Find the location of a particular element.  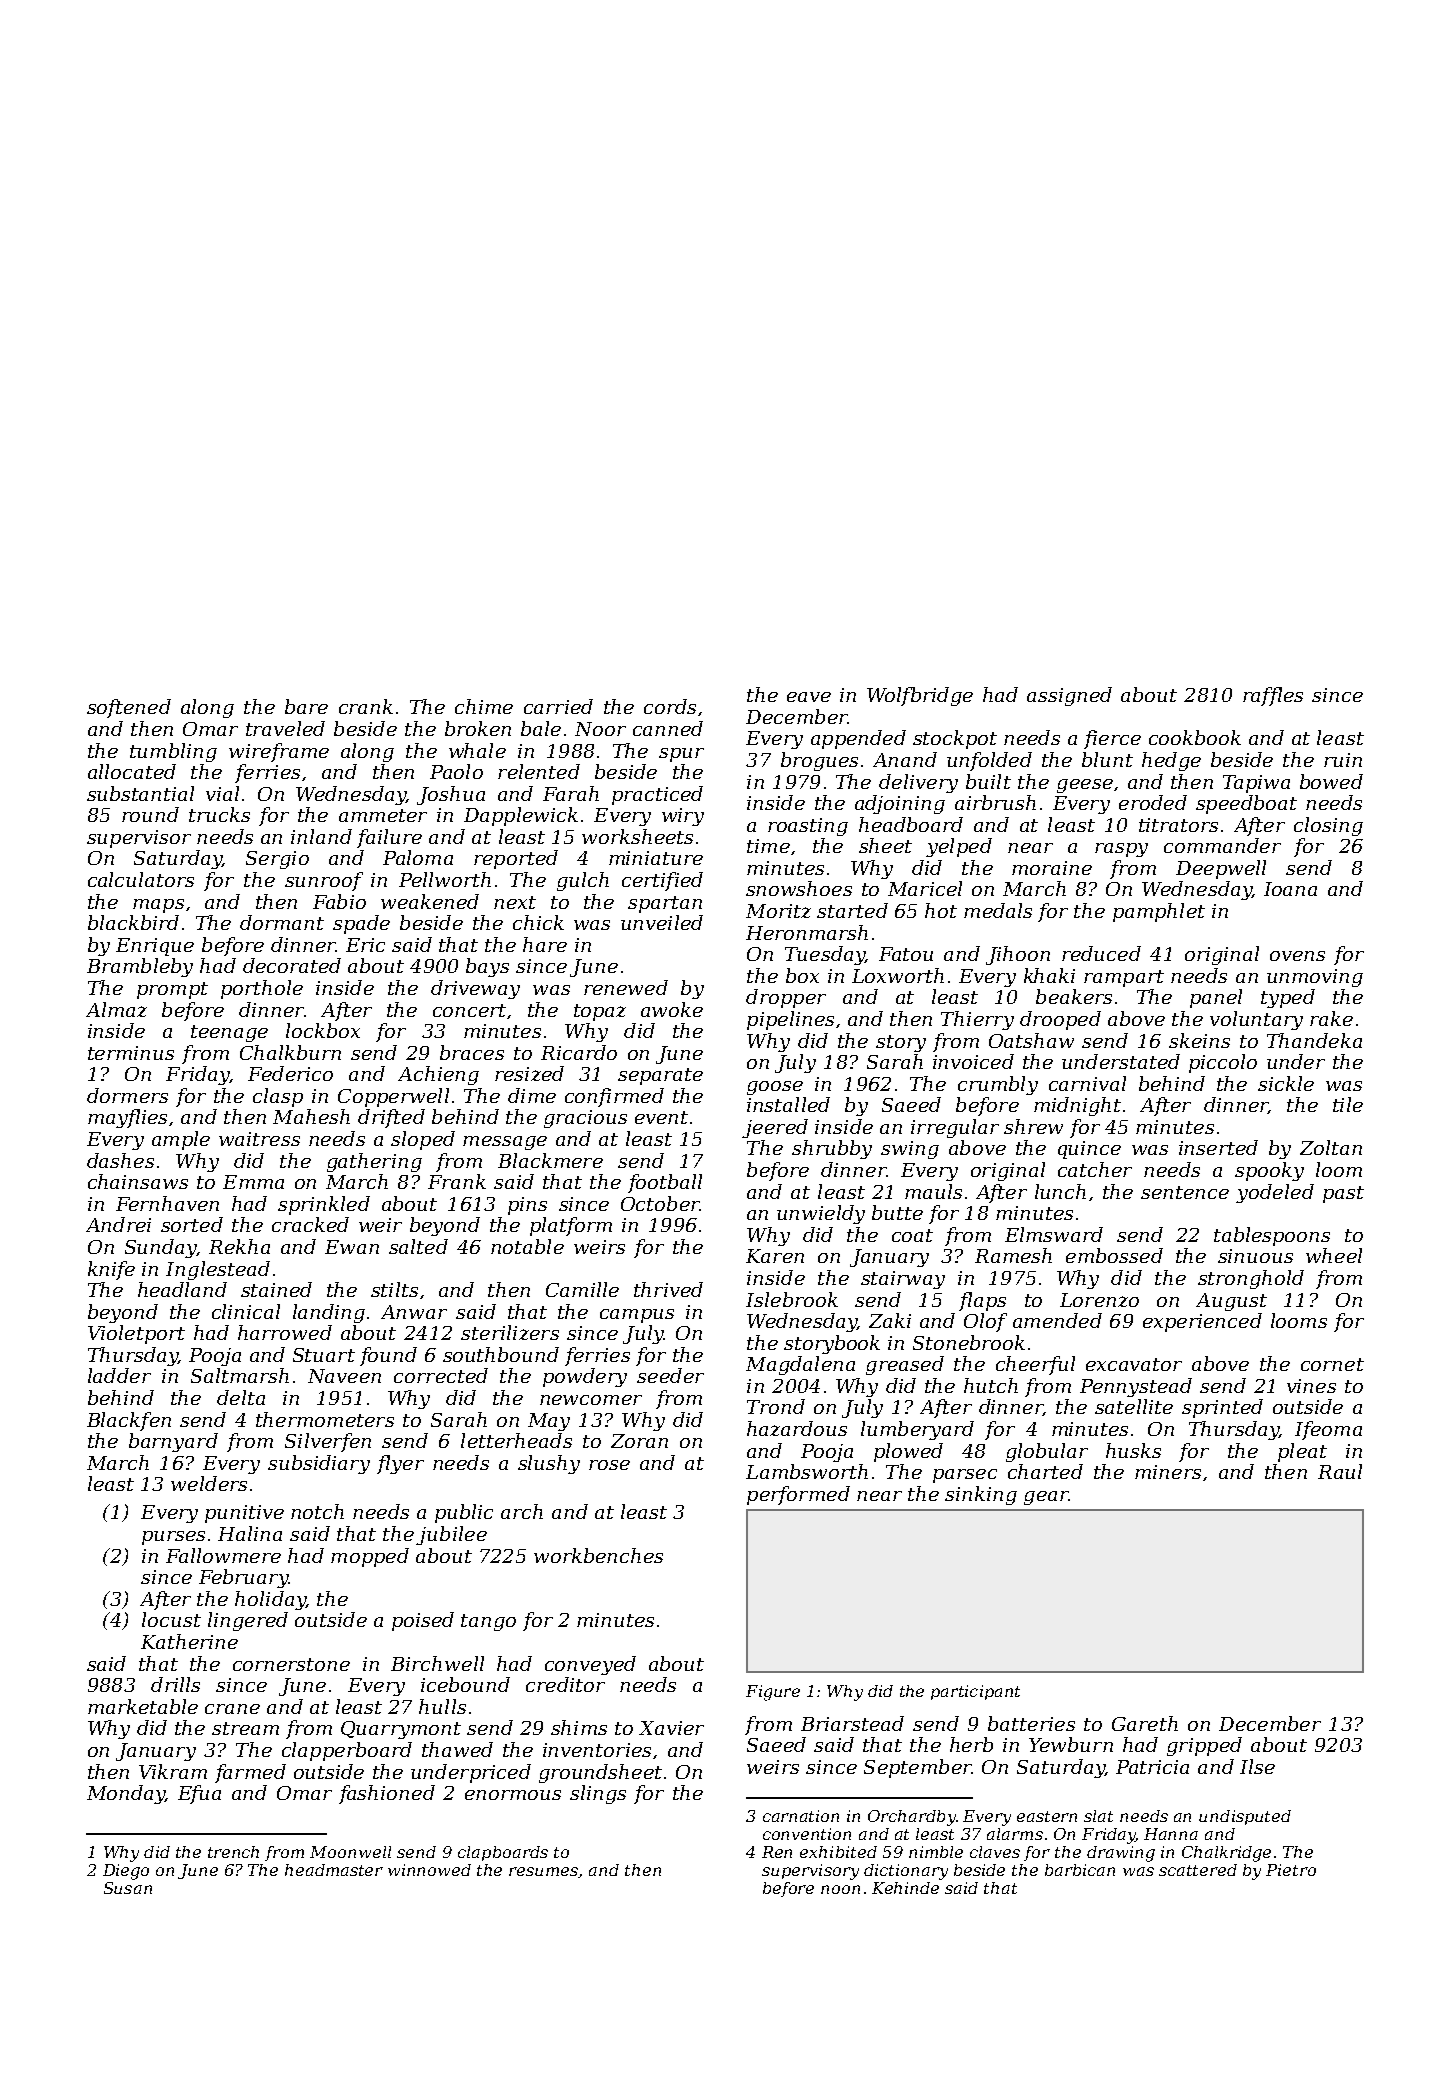

Deepwell is located at coordinates (1221, 869).
